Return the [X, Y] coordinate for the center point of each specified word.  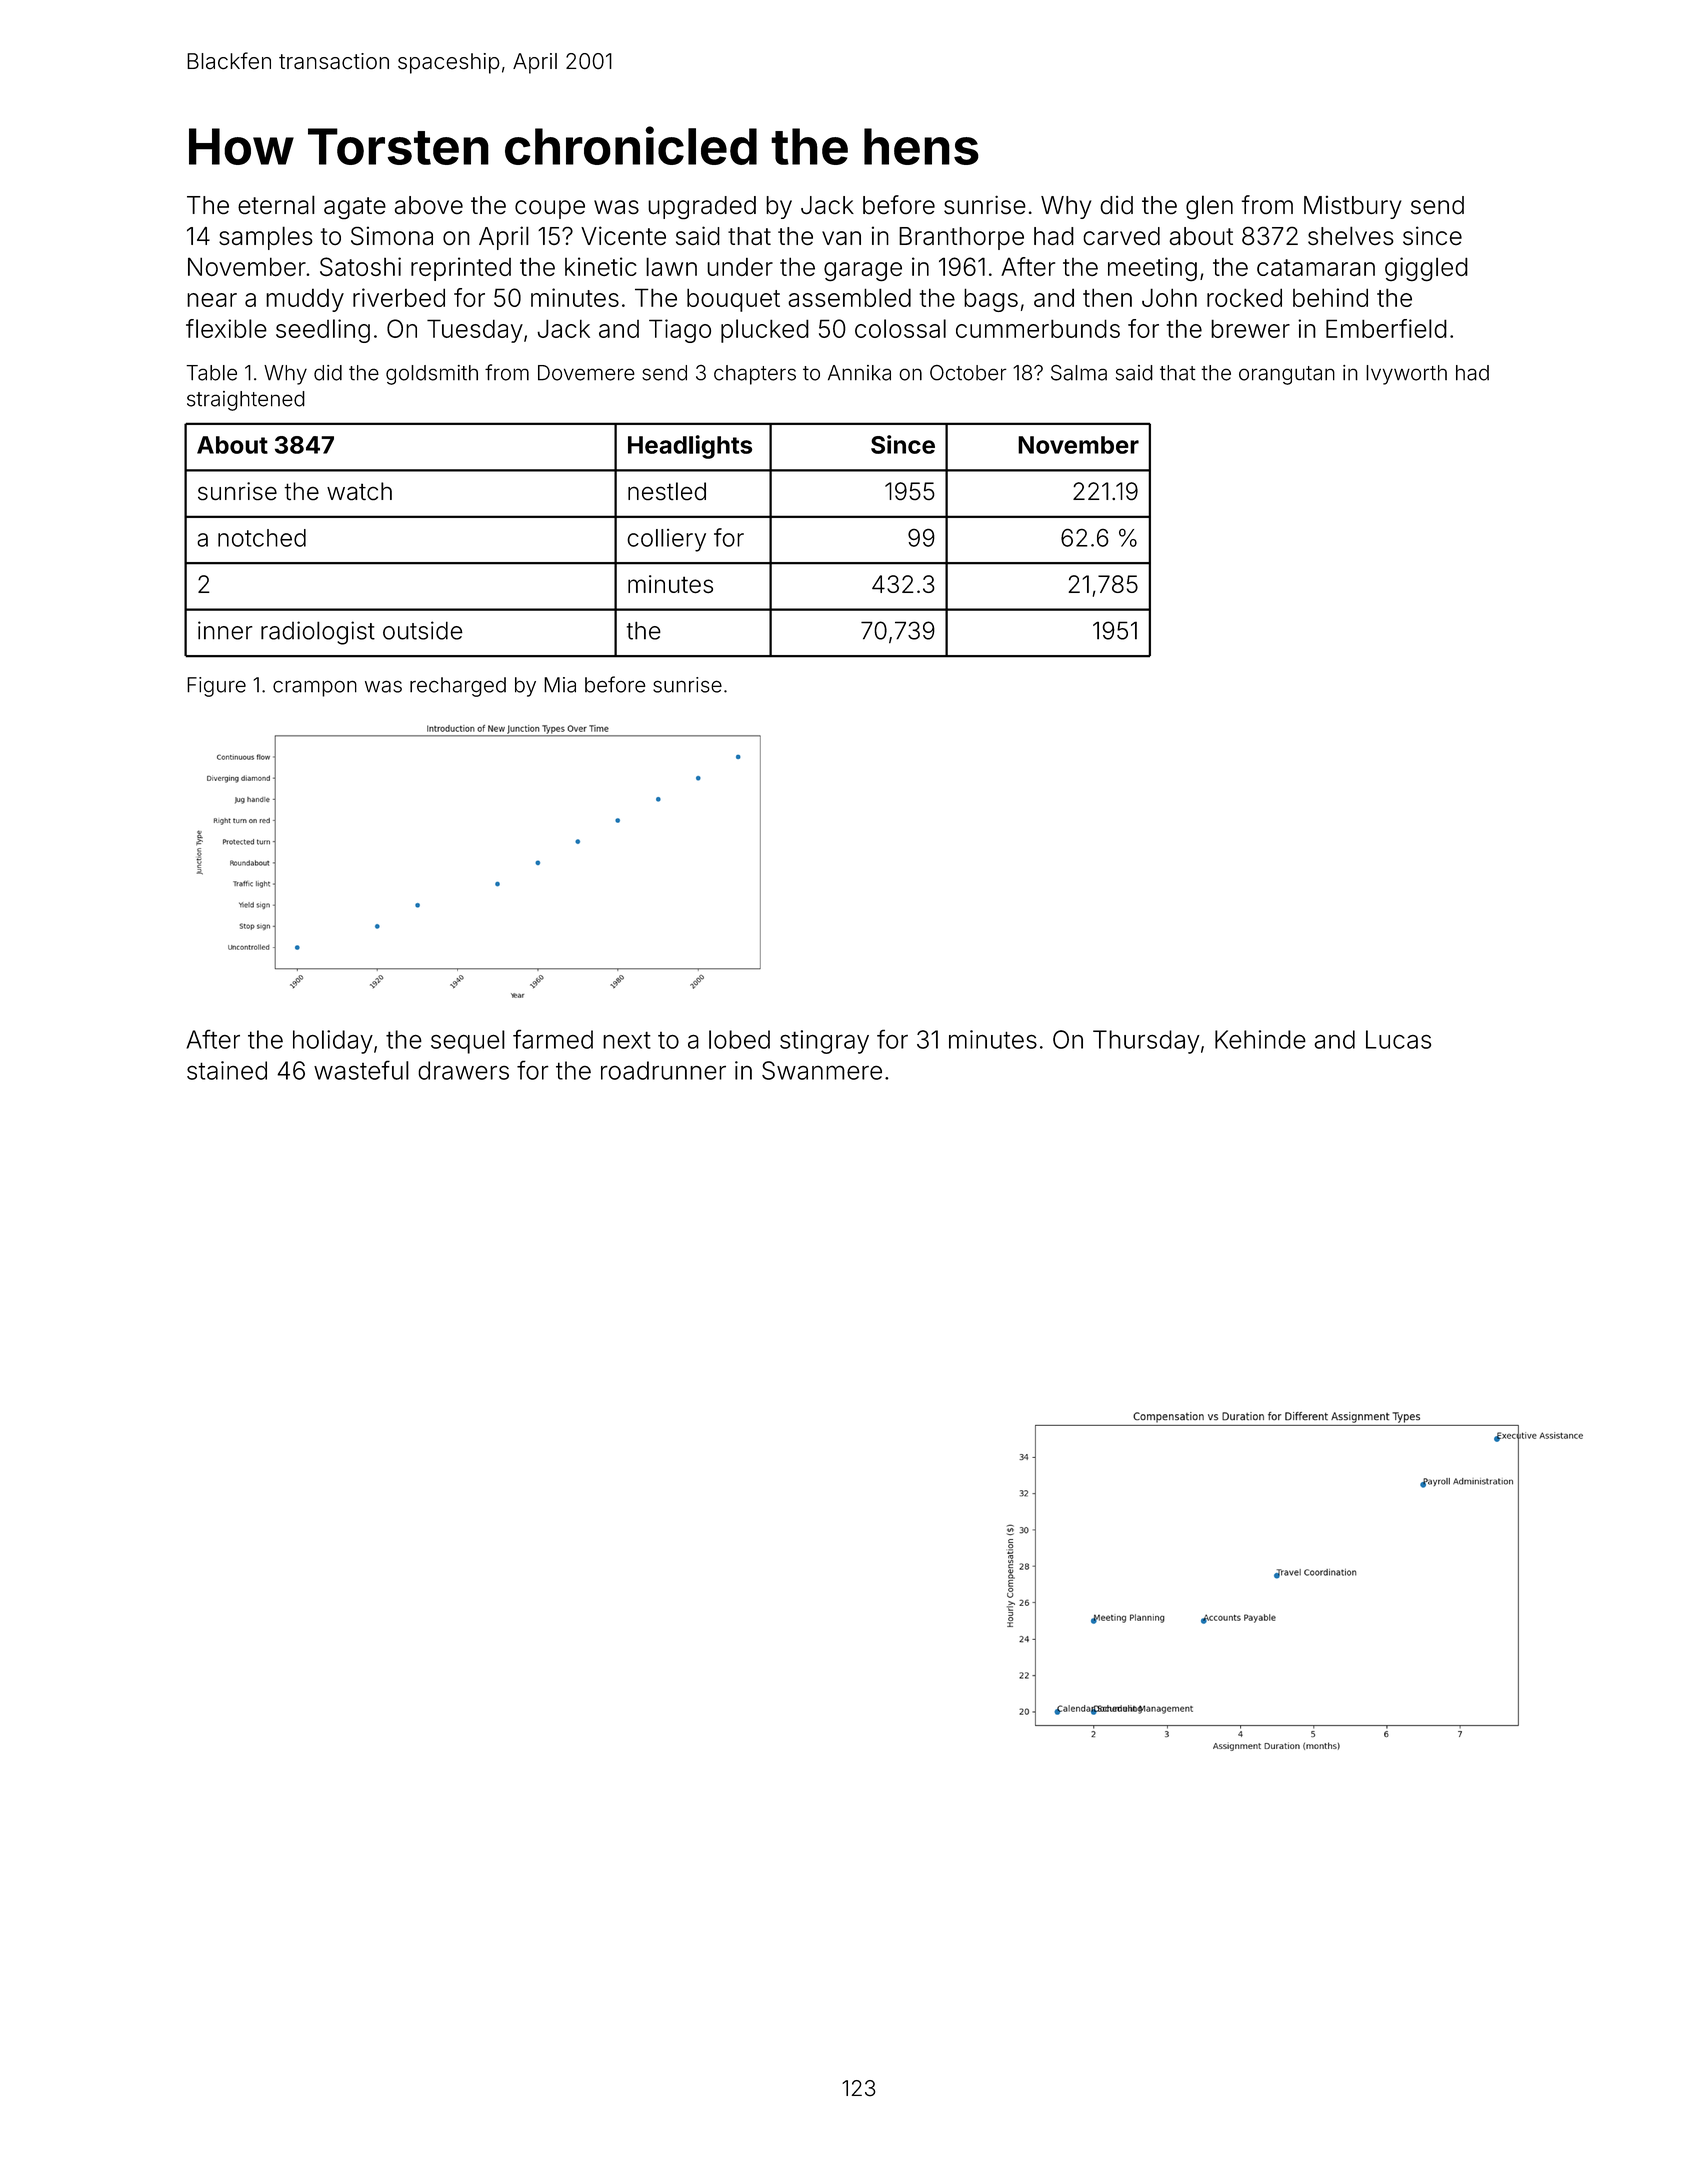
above [429, 205]
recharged [458, 687]
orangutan [1287, 375]
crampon [315, 688]
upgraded [702, 207]
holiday [333, 1042]
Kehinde [1260, 1039]
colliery [666, 540]
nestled [667, 491]
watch [359, 491]
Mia [560, 685]
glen [1209, 207]
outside [423, 630]
